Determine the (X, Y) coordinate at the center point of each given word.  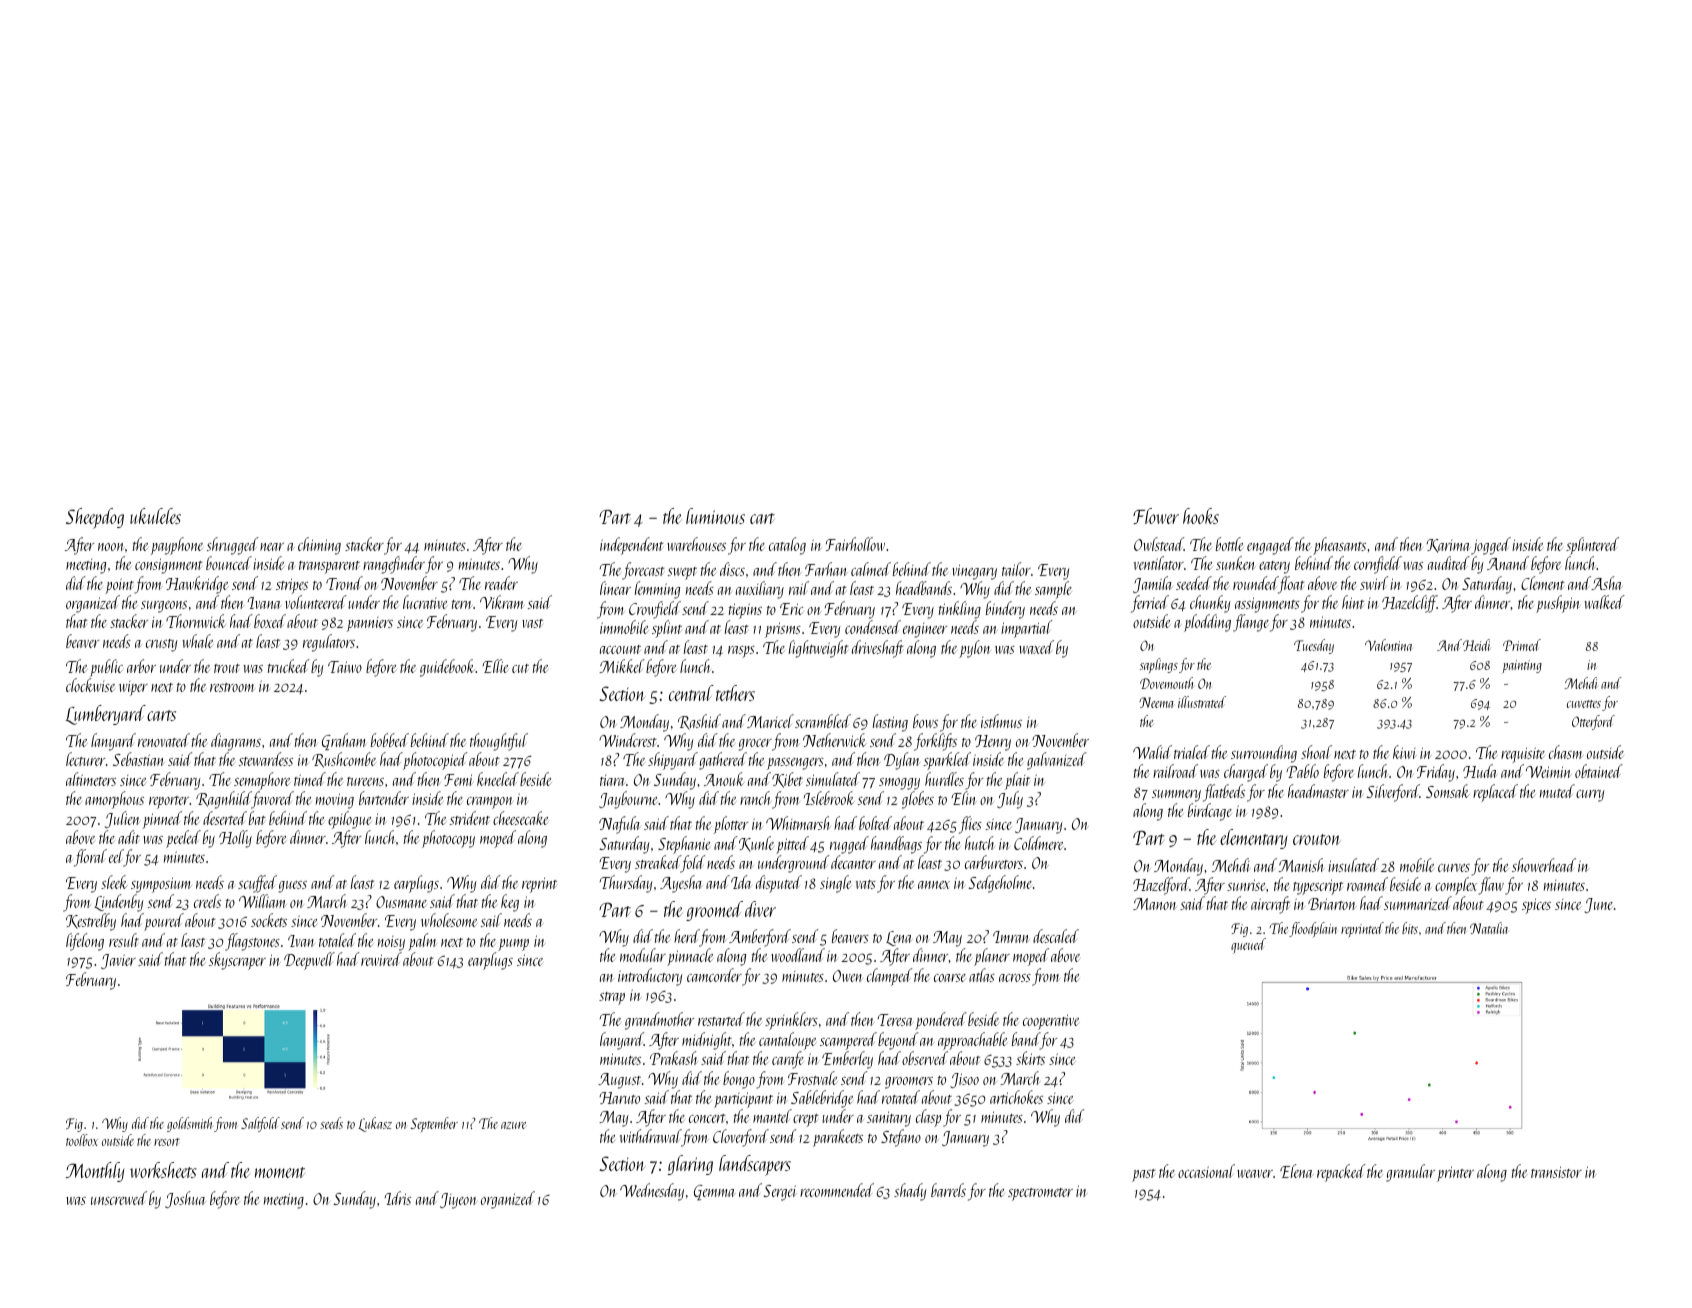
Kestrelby (91, 922)
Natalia (1489, 928)
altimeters (91, 779)
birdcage (1210, 812)
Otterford (1593, 722)
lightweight (819, 649)
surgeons (164, 607)
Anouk (724, 779)
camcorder (714, 975)
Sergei (780, 1193)
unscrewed (119, 1198)
